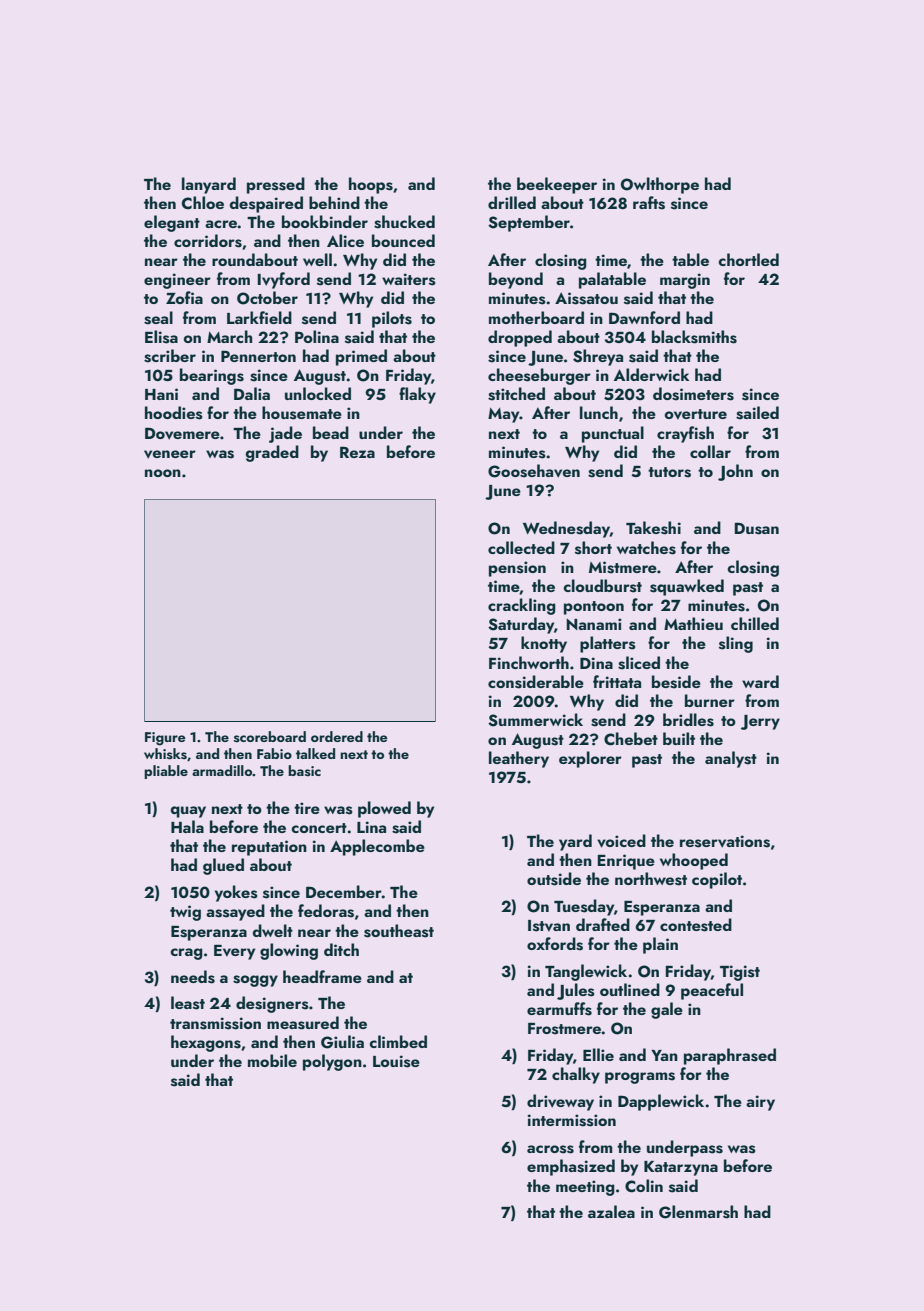 This image has width=924, height=1311. What do you see at coordinates (646, 548) in the image?
I see `watches` at bounding box center [646, 548].
